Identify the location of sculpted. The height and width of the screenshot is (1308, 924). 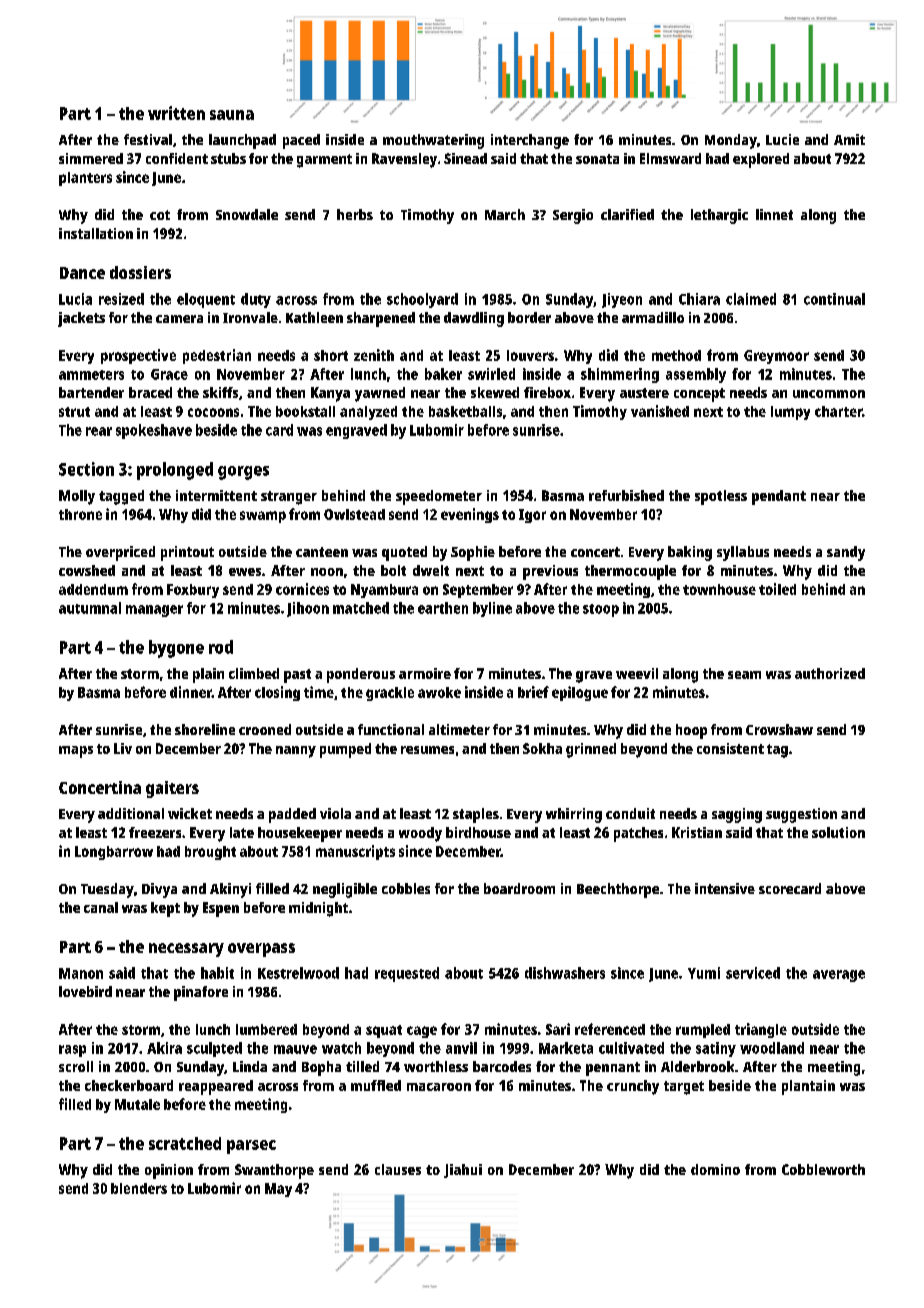
(214, 1049).
